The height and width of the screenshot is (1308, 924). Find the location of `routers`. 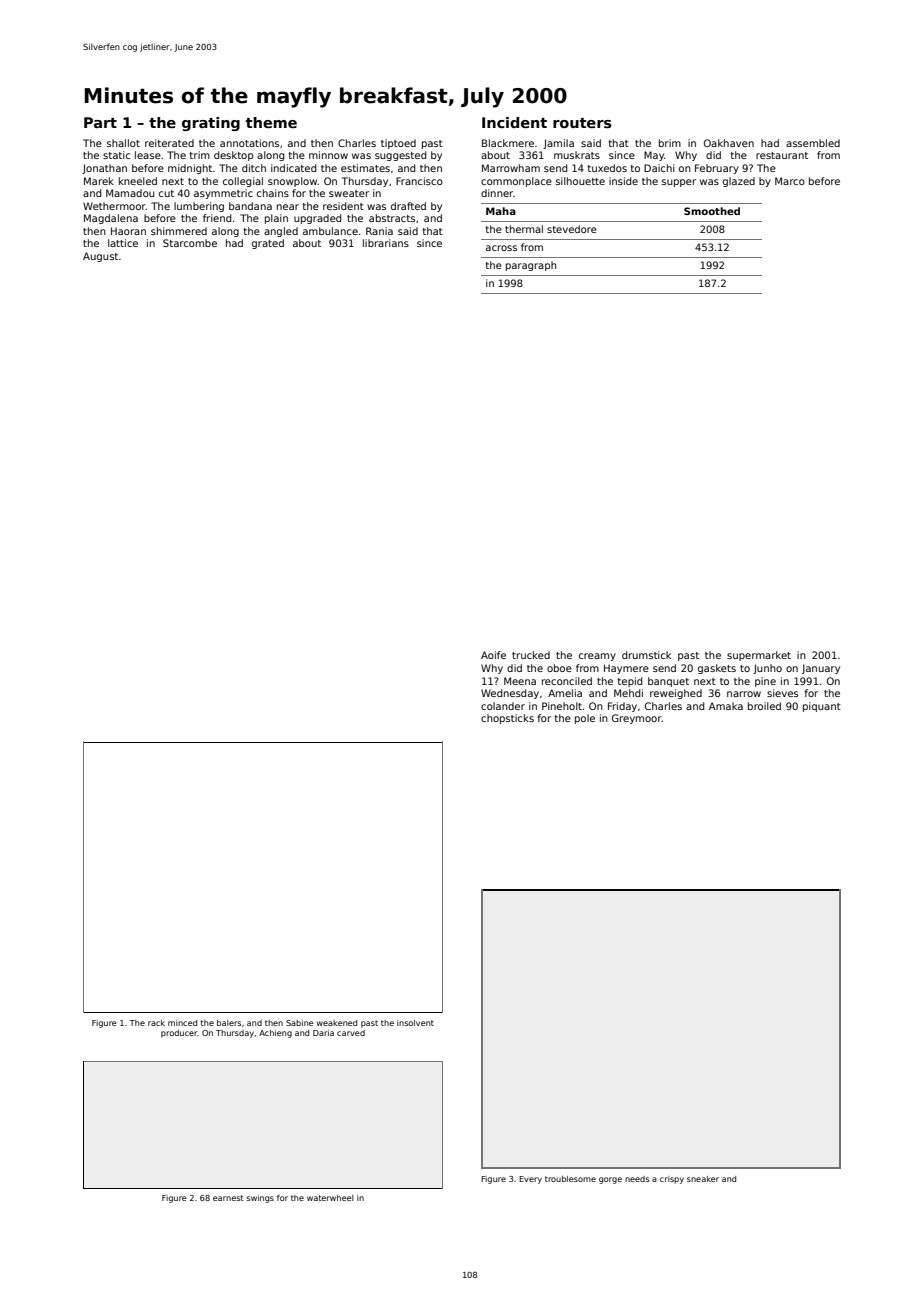

routers is located at coordinates (582, 123).
